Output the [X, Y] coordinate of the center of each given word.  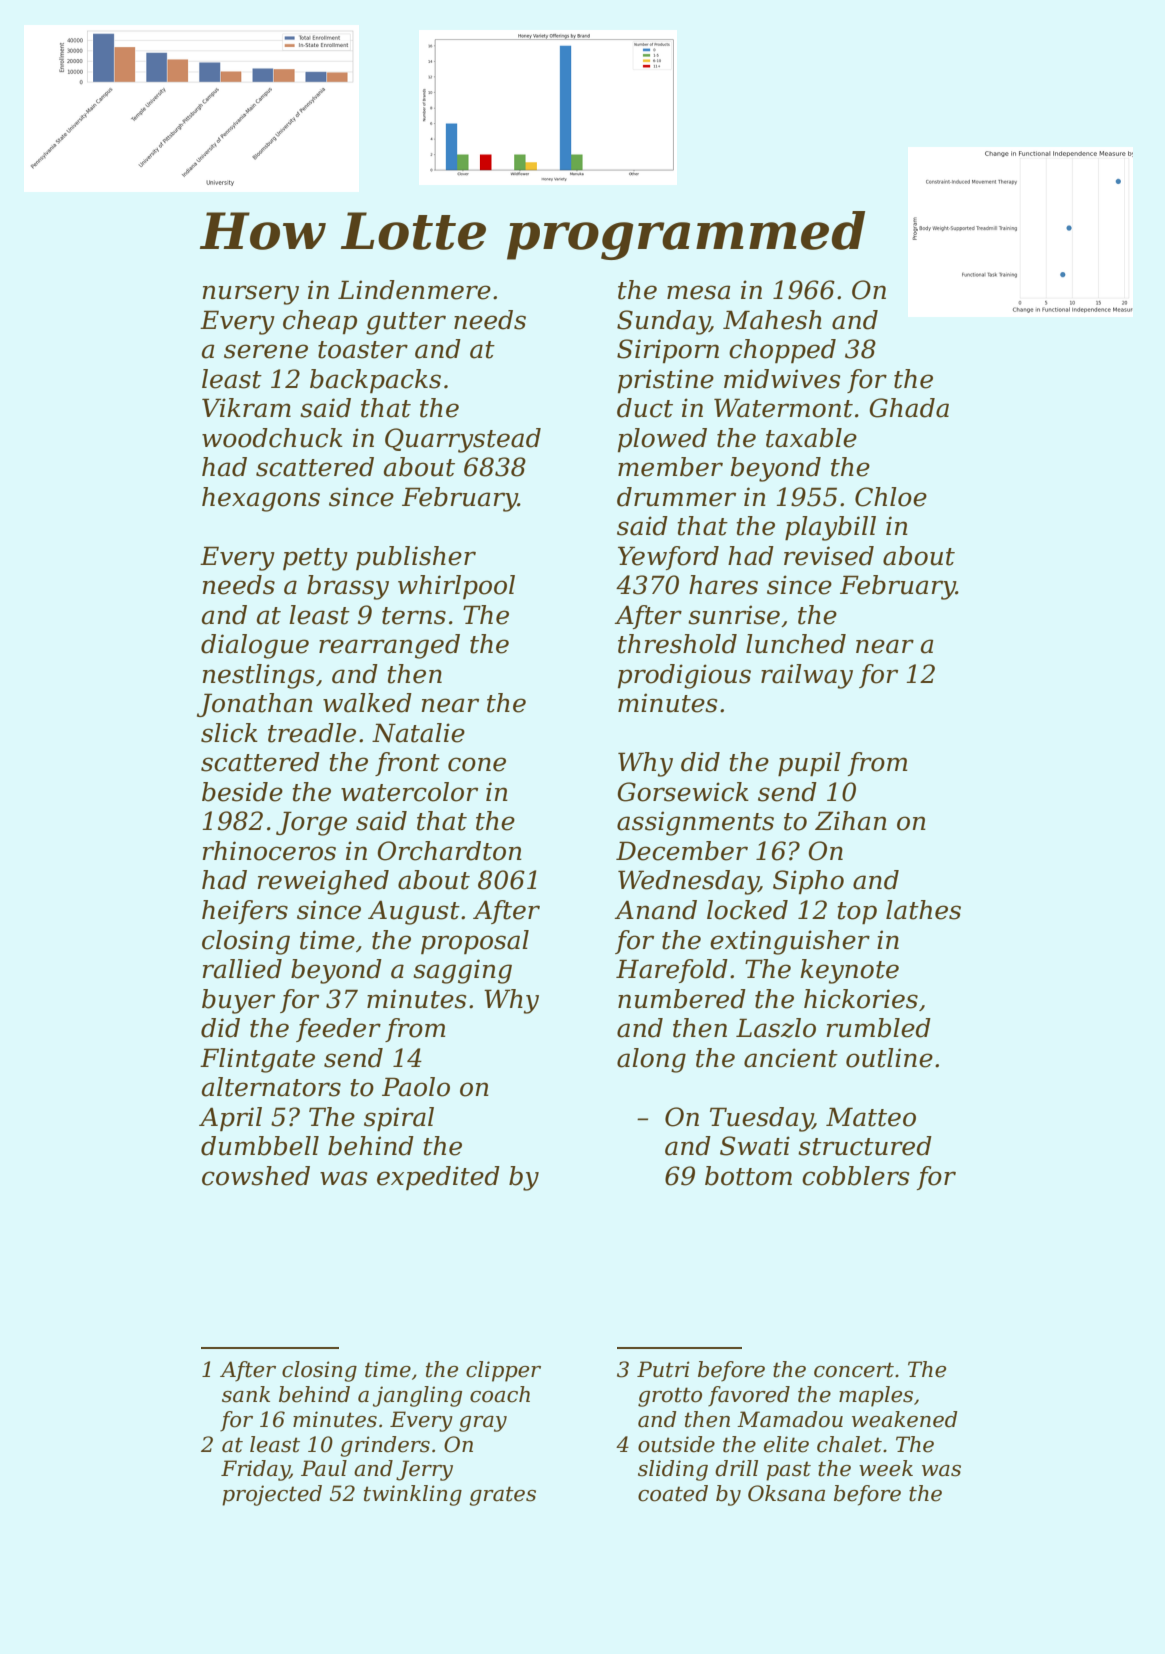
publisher [416, 558]
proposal [475, 942]
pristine [666, 381]
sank [246, 1394]
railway [807, 676]
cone [477, 764]
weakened [905, 1419]
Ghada [909, 408]
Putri [663, 1369]
